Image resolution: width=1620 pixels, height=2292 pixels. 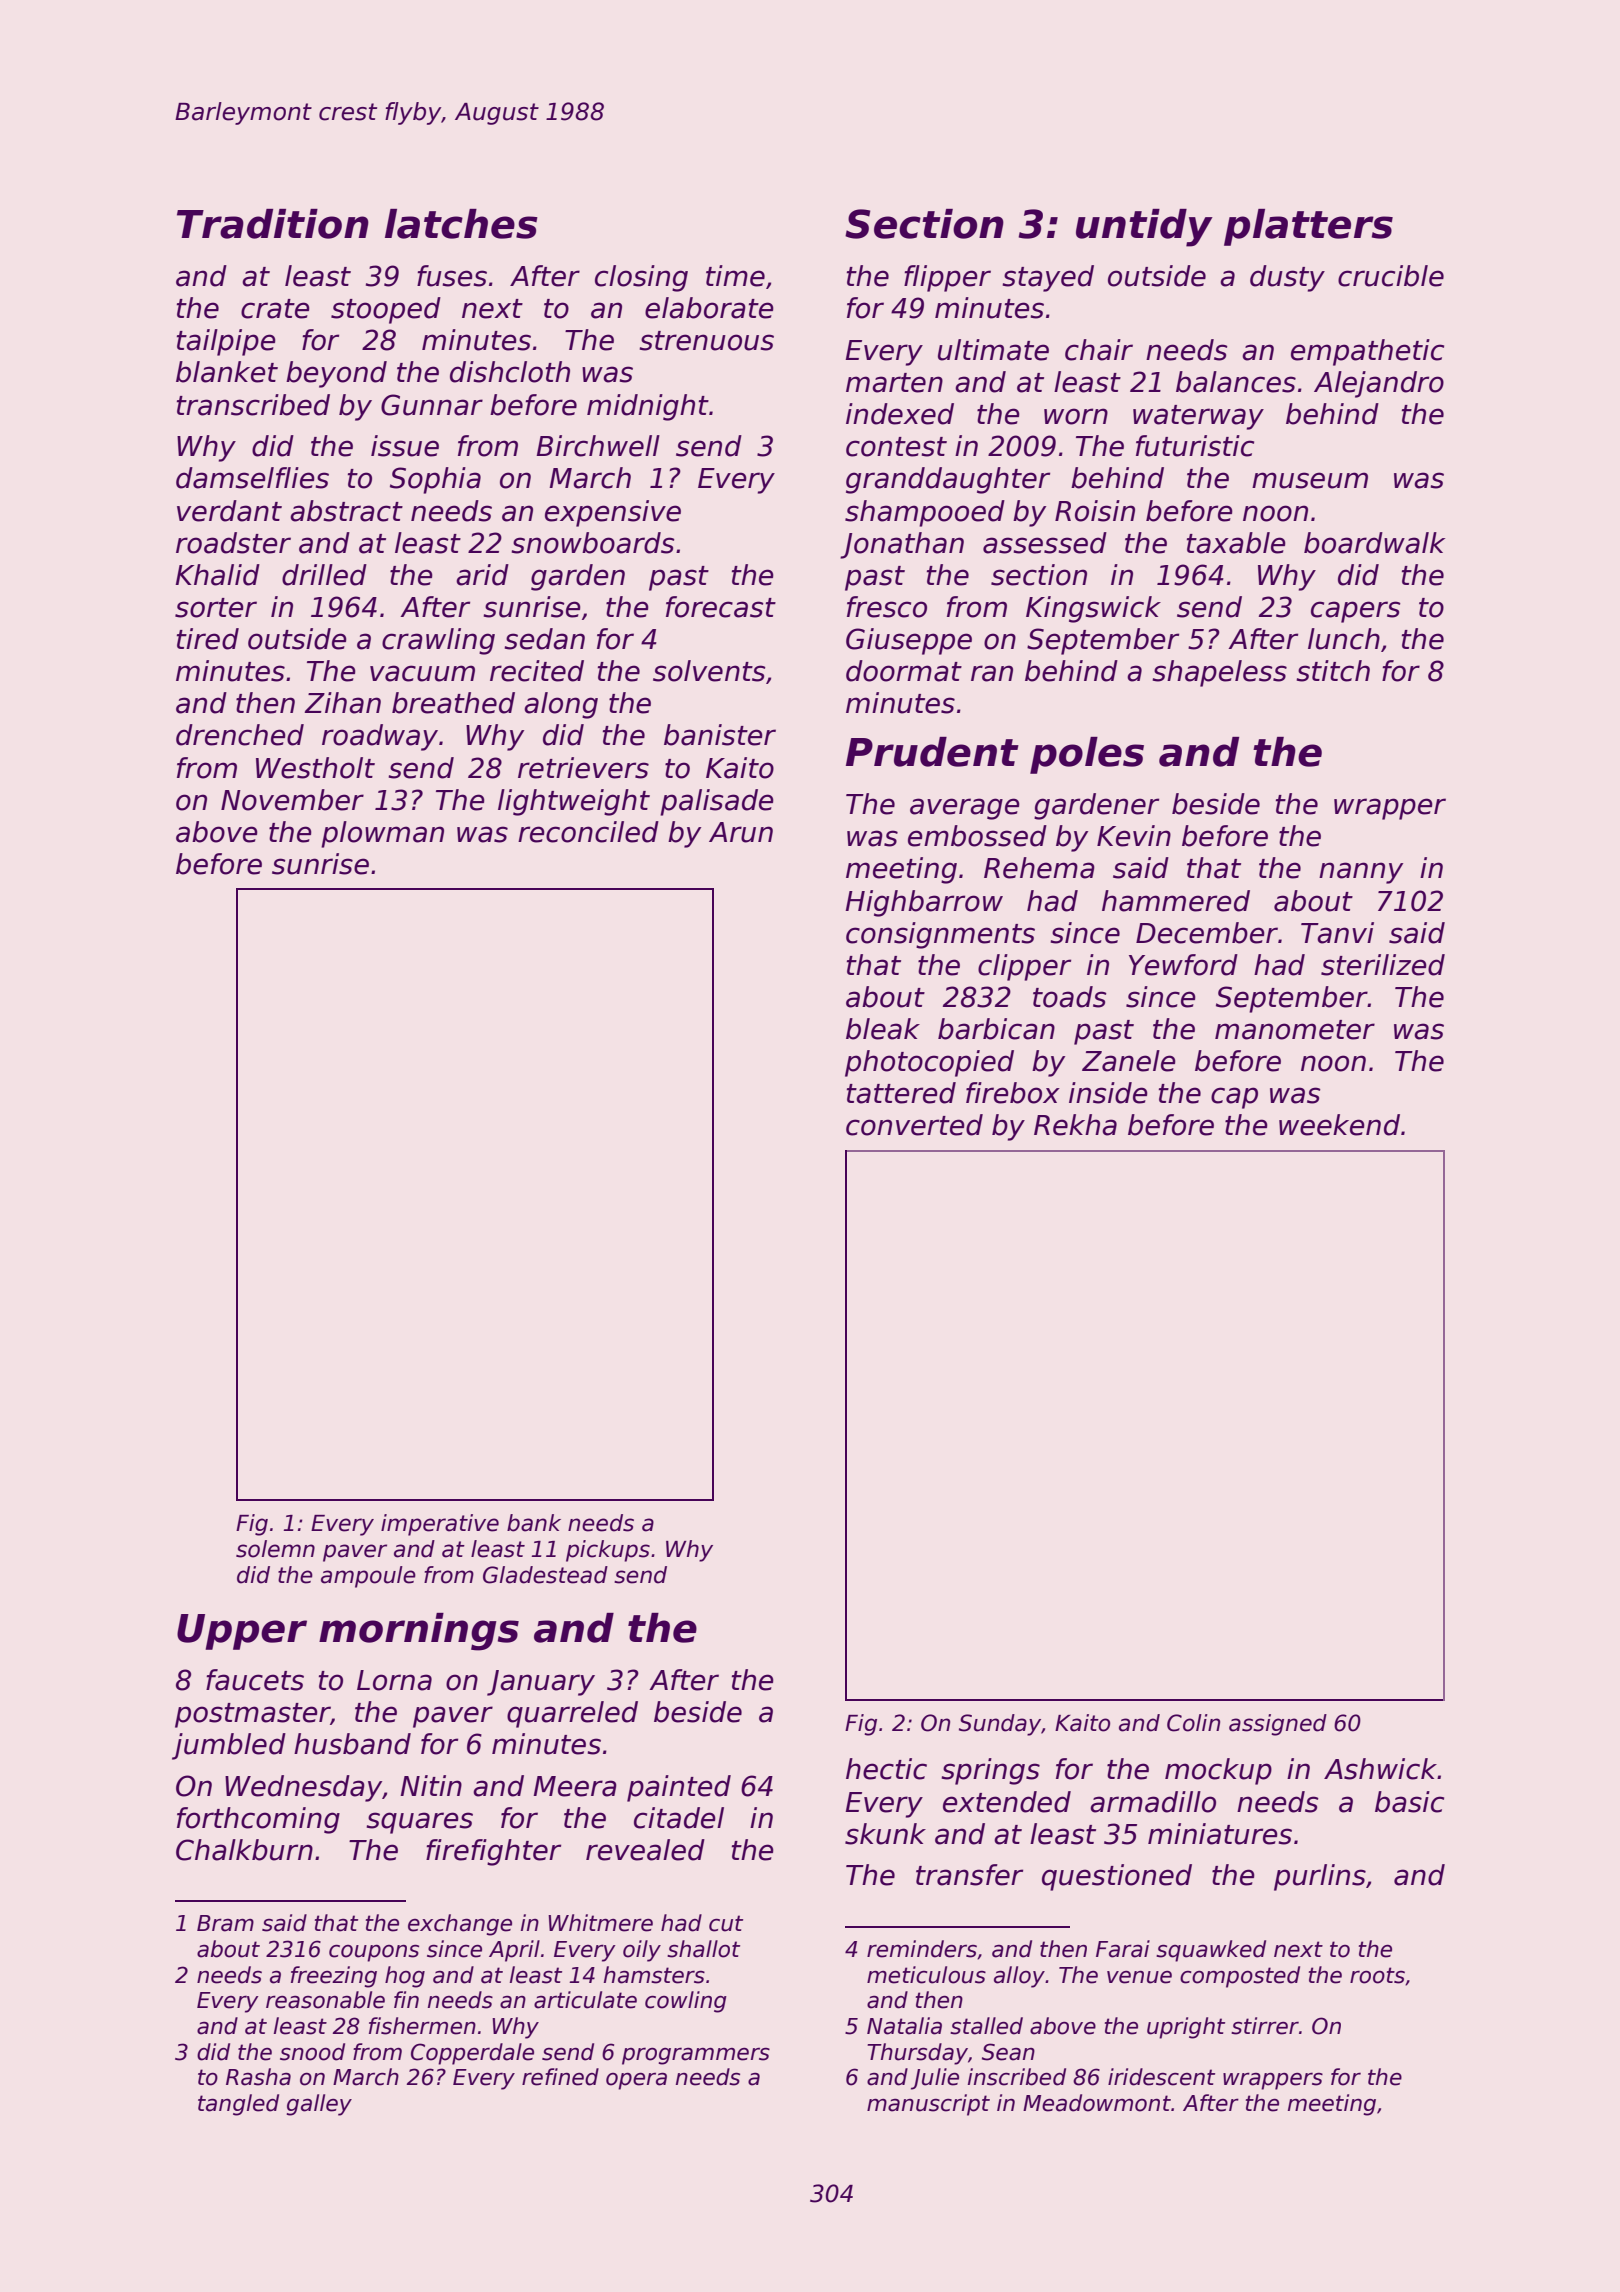 What do you see at coordinates (613, 513) in the page?
I see `expensive` at bounding box center [613, 513].
